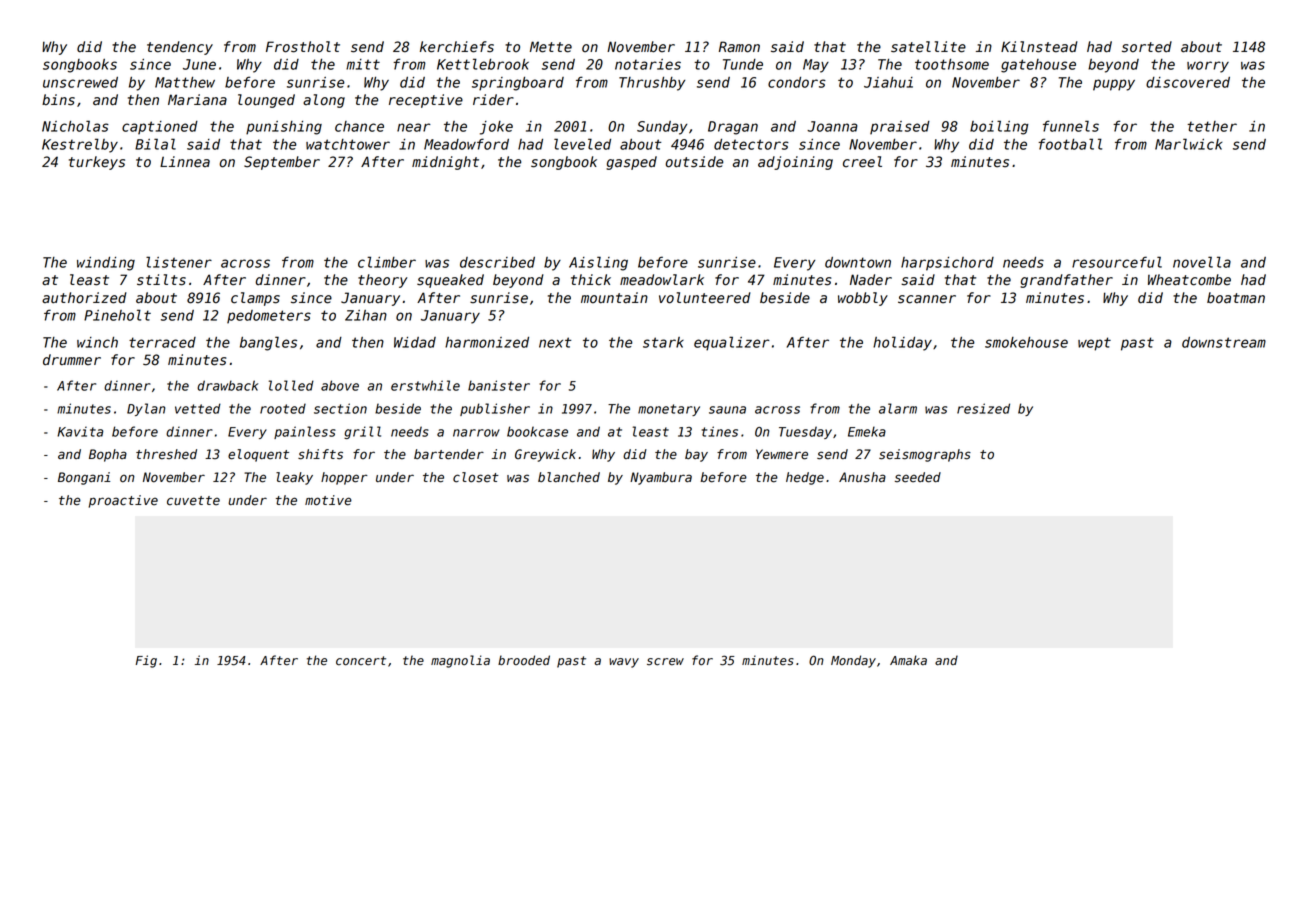 The height and width of the document is (924, 1308). What do you see at coordinates (555, 342) in the document?
I see `next` at bounding box center [555, 342].
